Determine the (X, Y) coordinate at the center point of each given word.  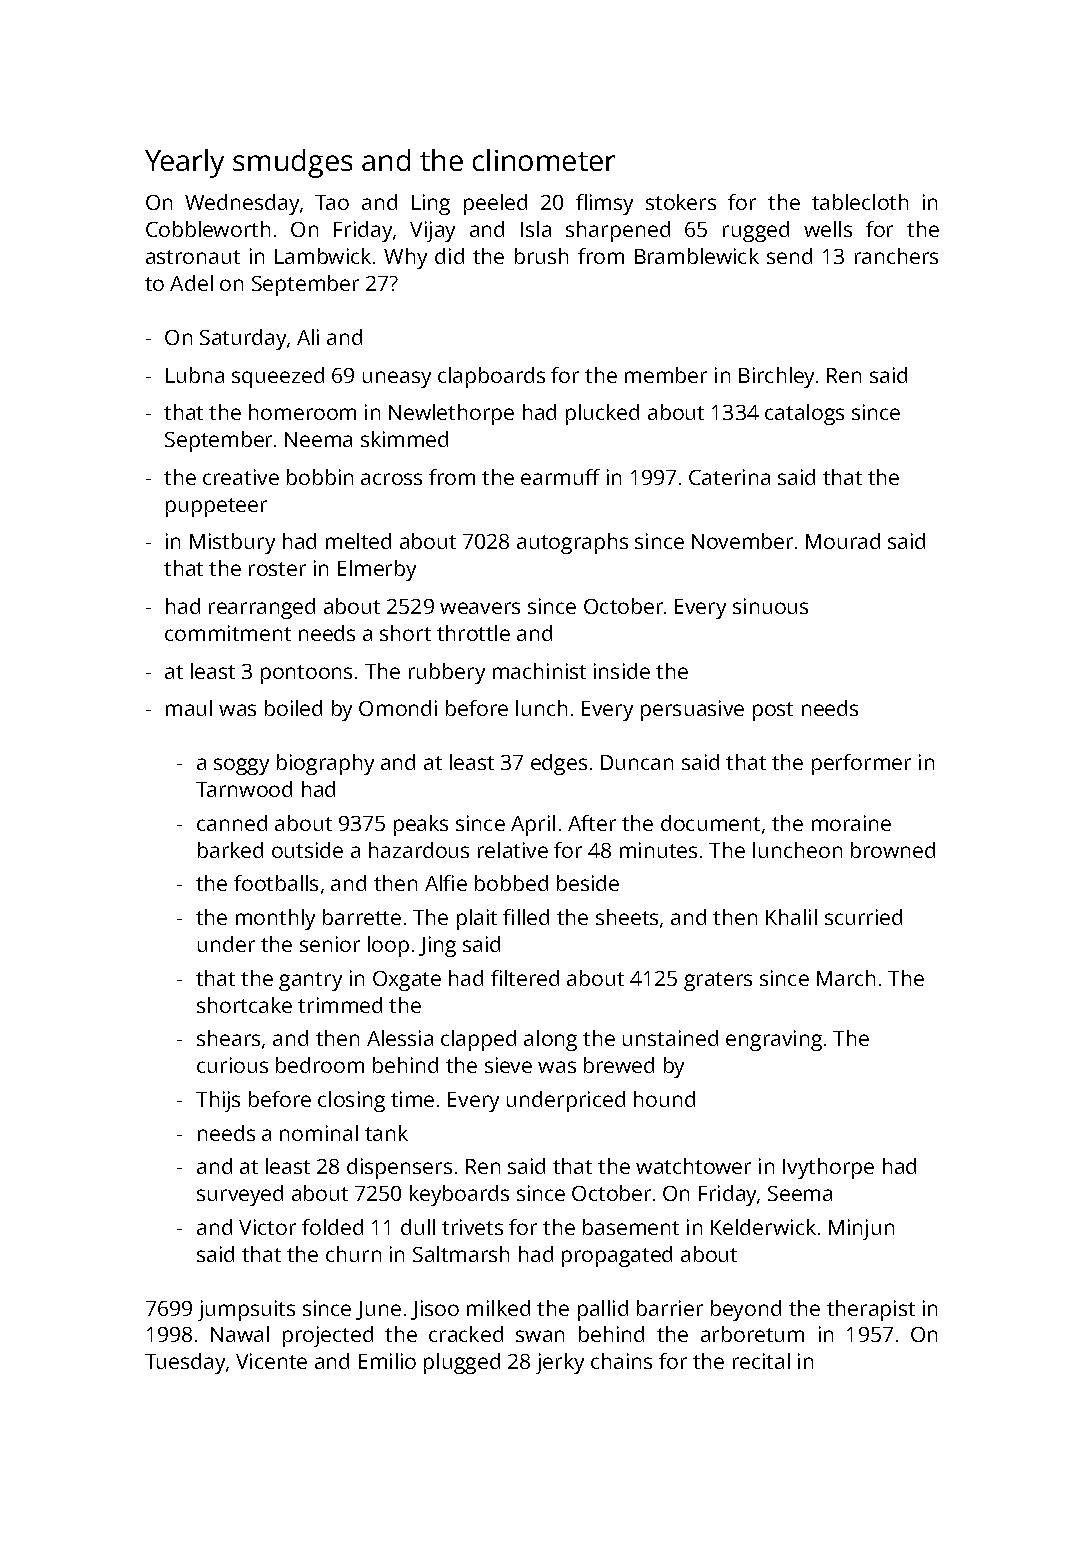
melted (358, 541)
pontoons (306, 674)
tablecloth (860, 202)
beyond (746, 1310)
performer (861, 764)
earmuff (560, 477)
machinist (539, 671)
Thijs (218, 1101)
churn (353, 1254)
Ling (431, 204)
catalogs (804, 414)
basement (631, 1227)
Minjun (861, 1229)
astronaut (193, 257)
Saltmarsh (461, 1254)
